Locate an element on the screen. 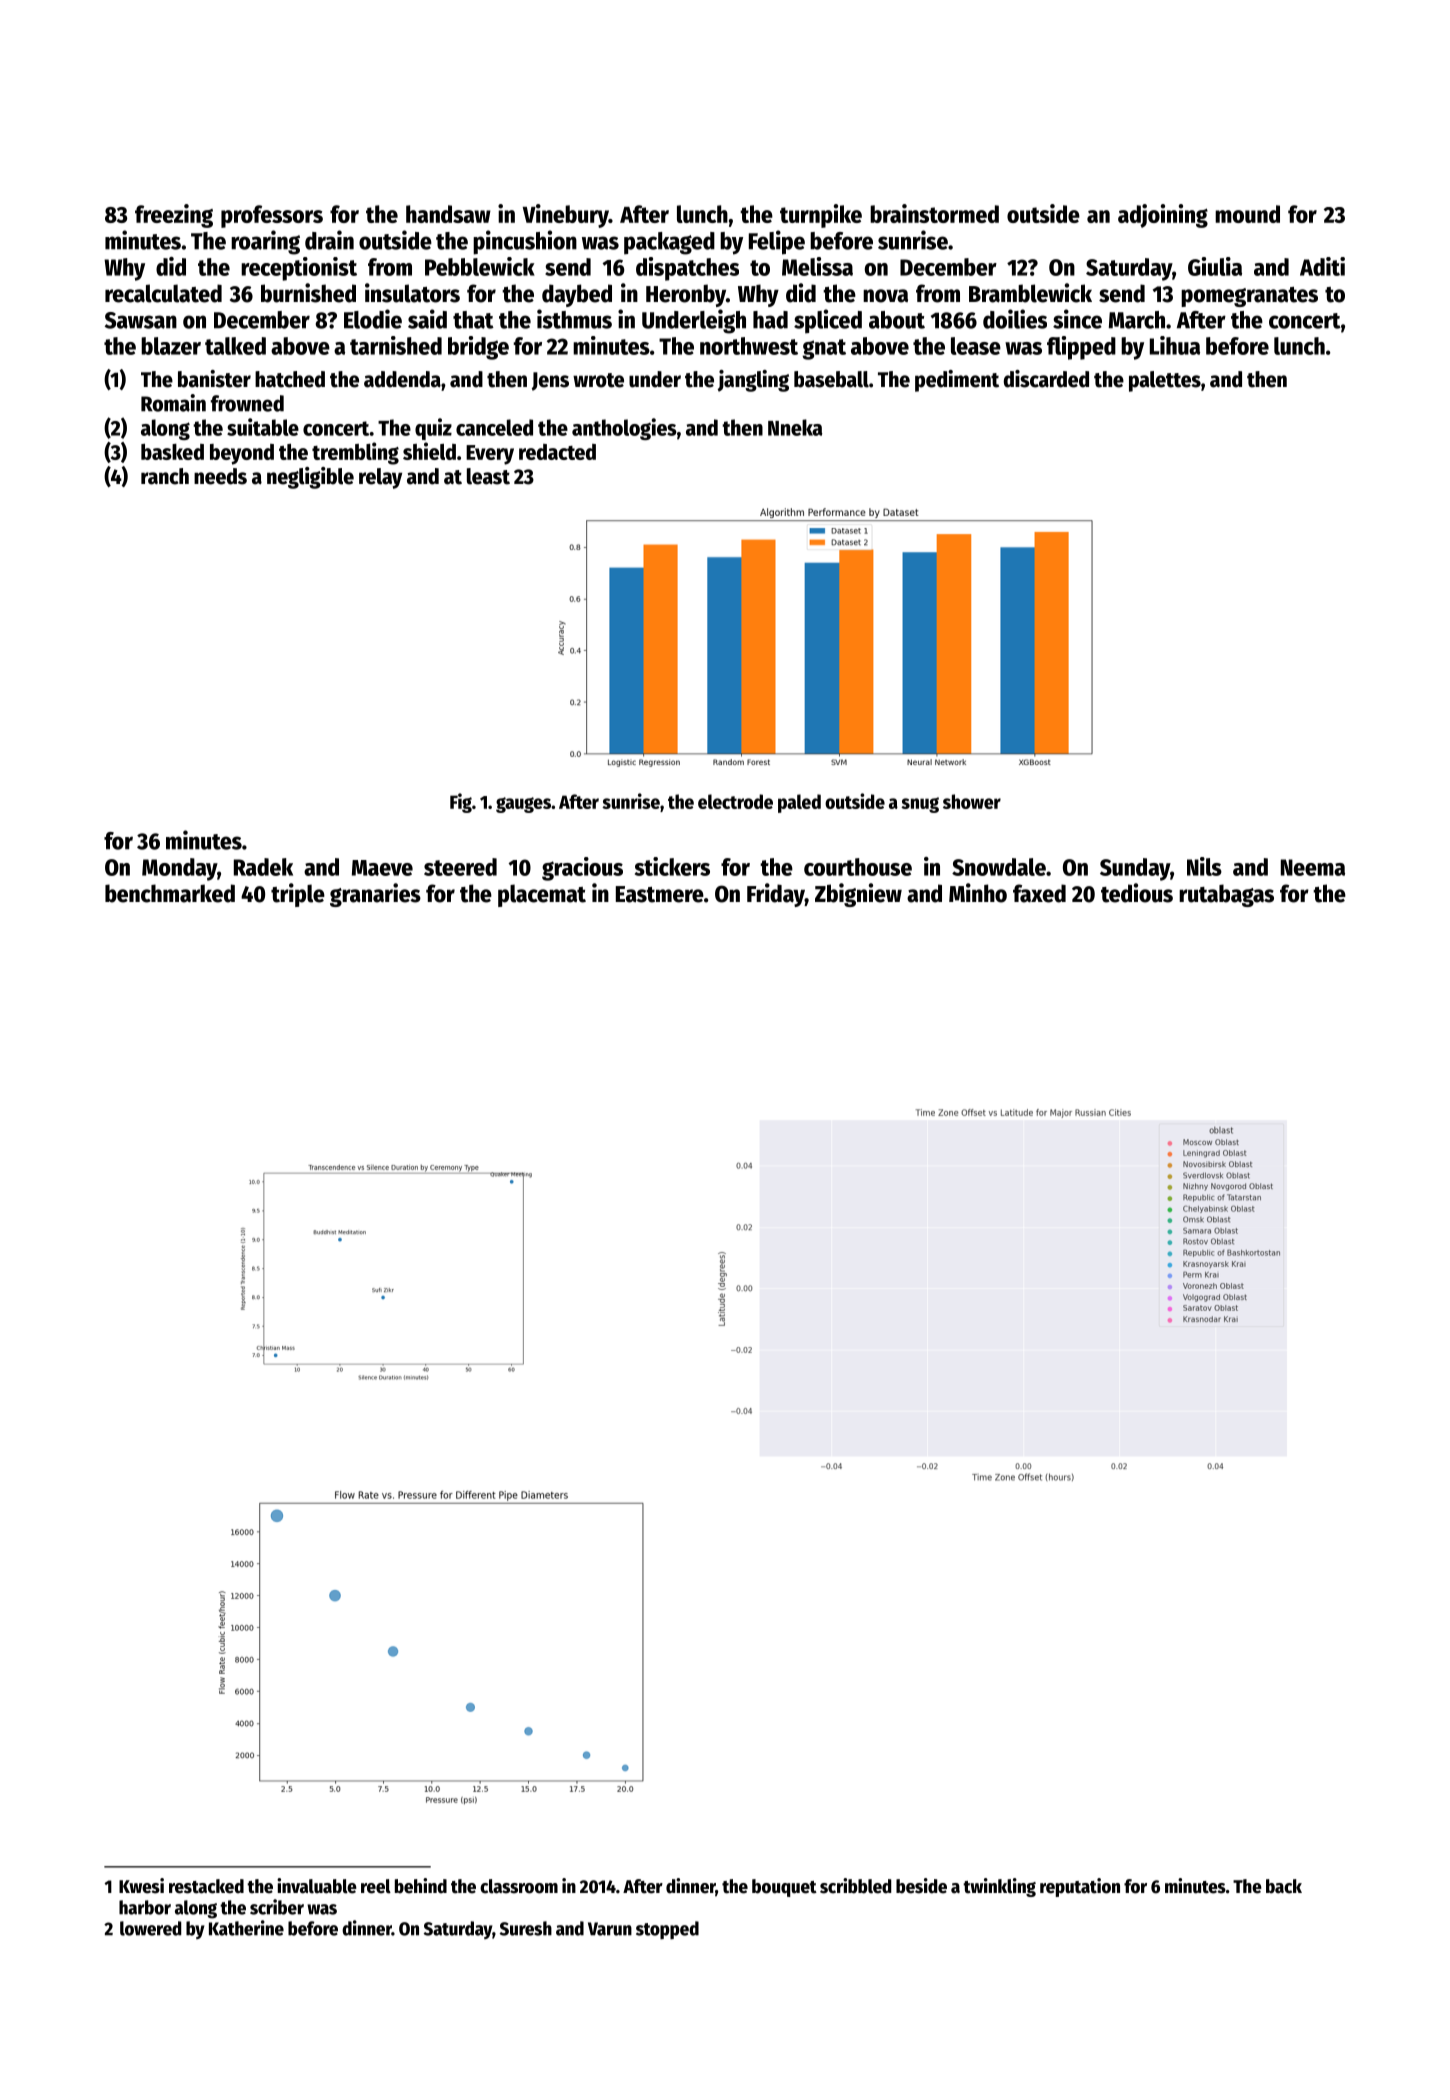 This screenshot has height=2100, width=1450. mound is located at coordinates (1247, 214).
